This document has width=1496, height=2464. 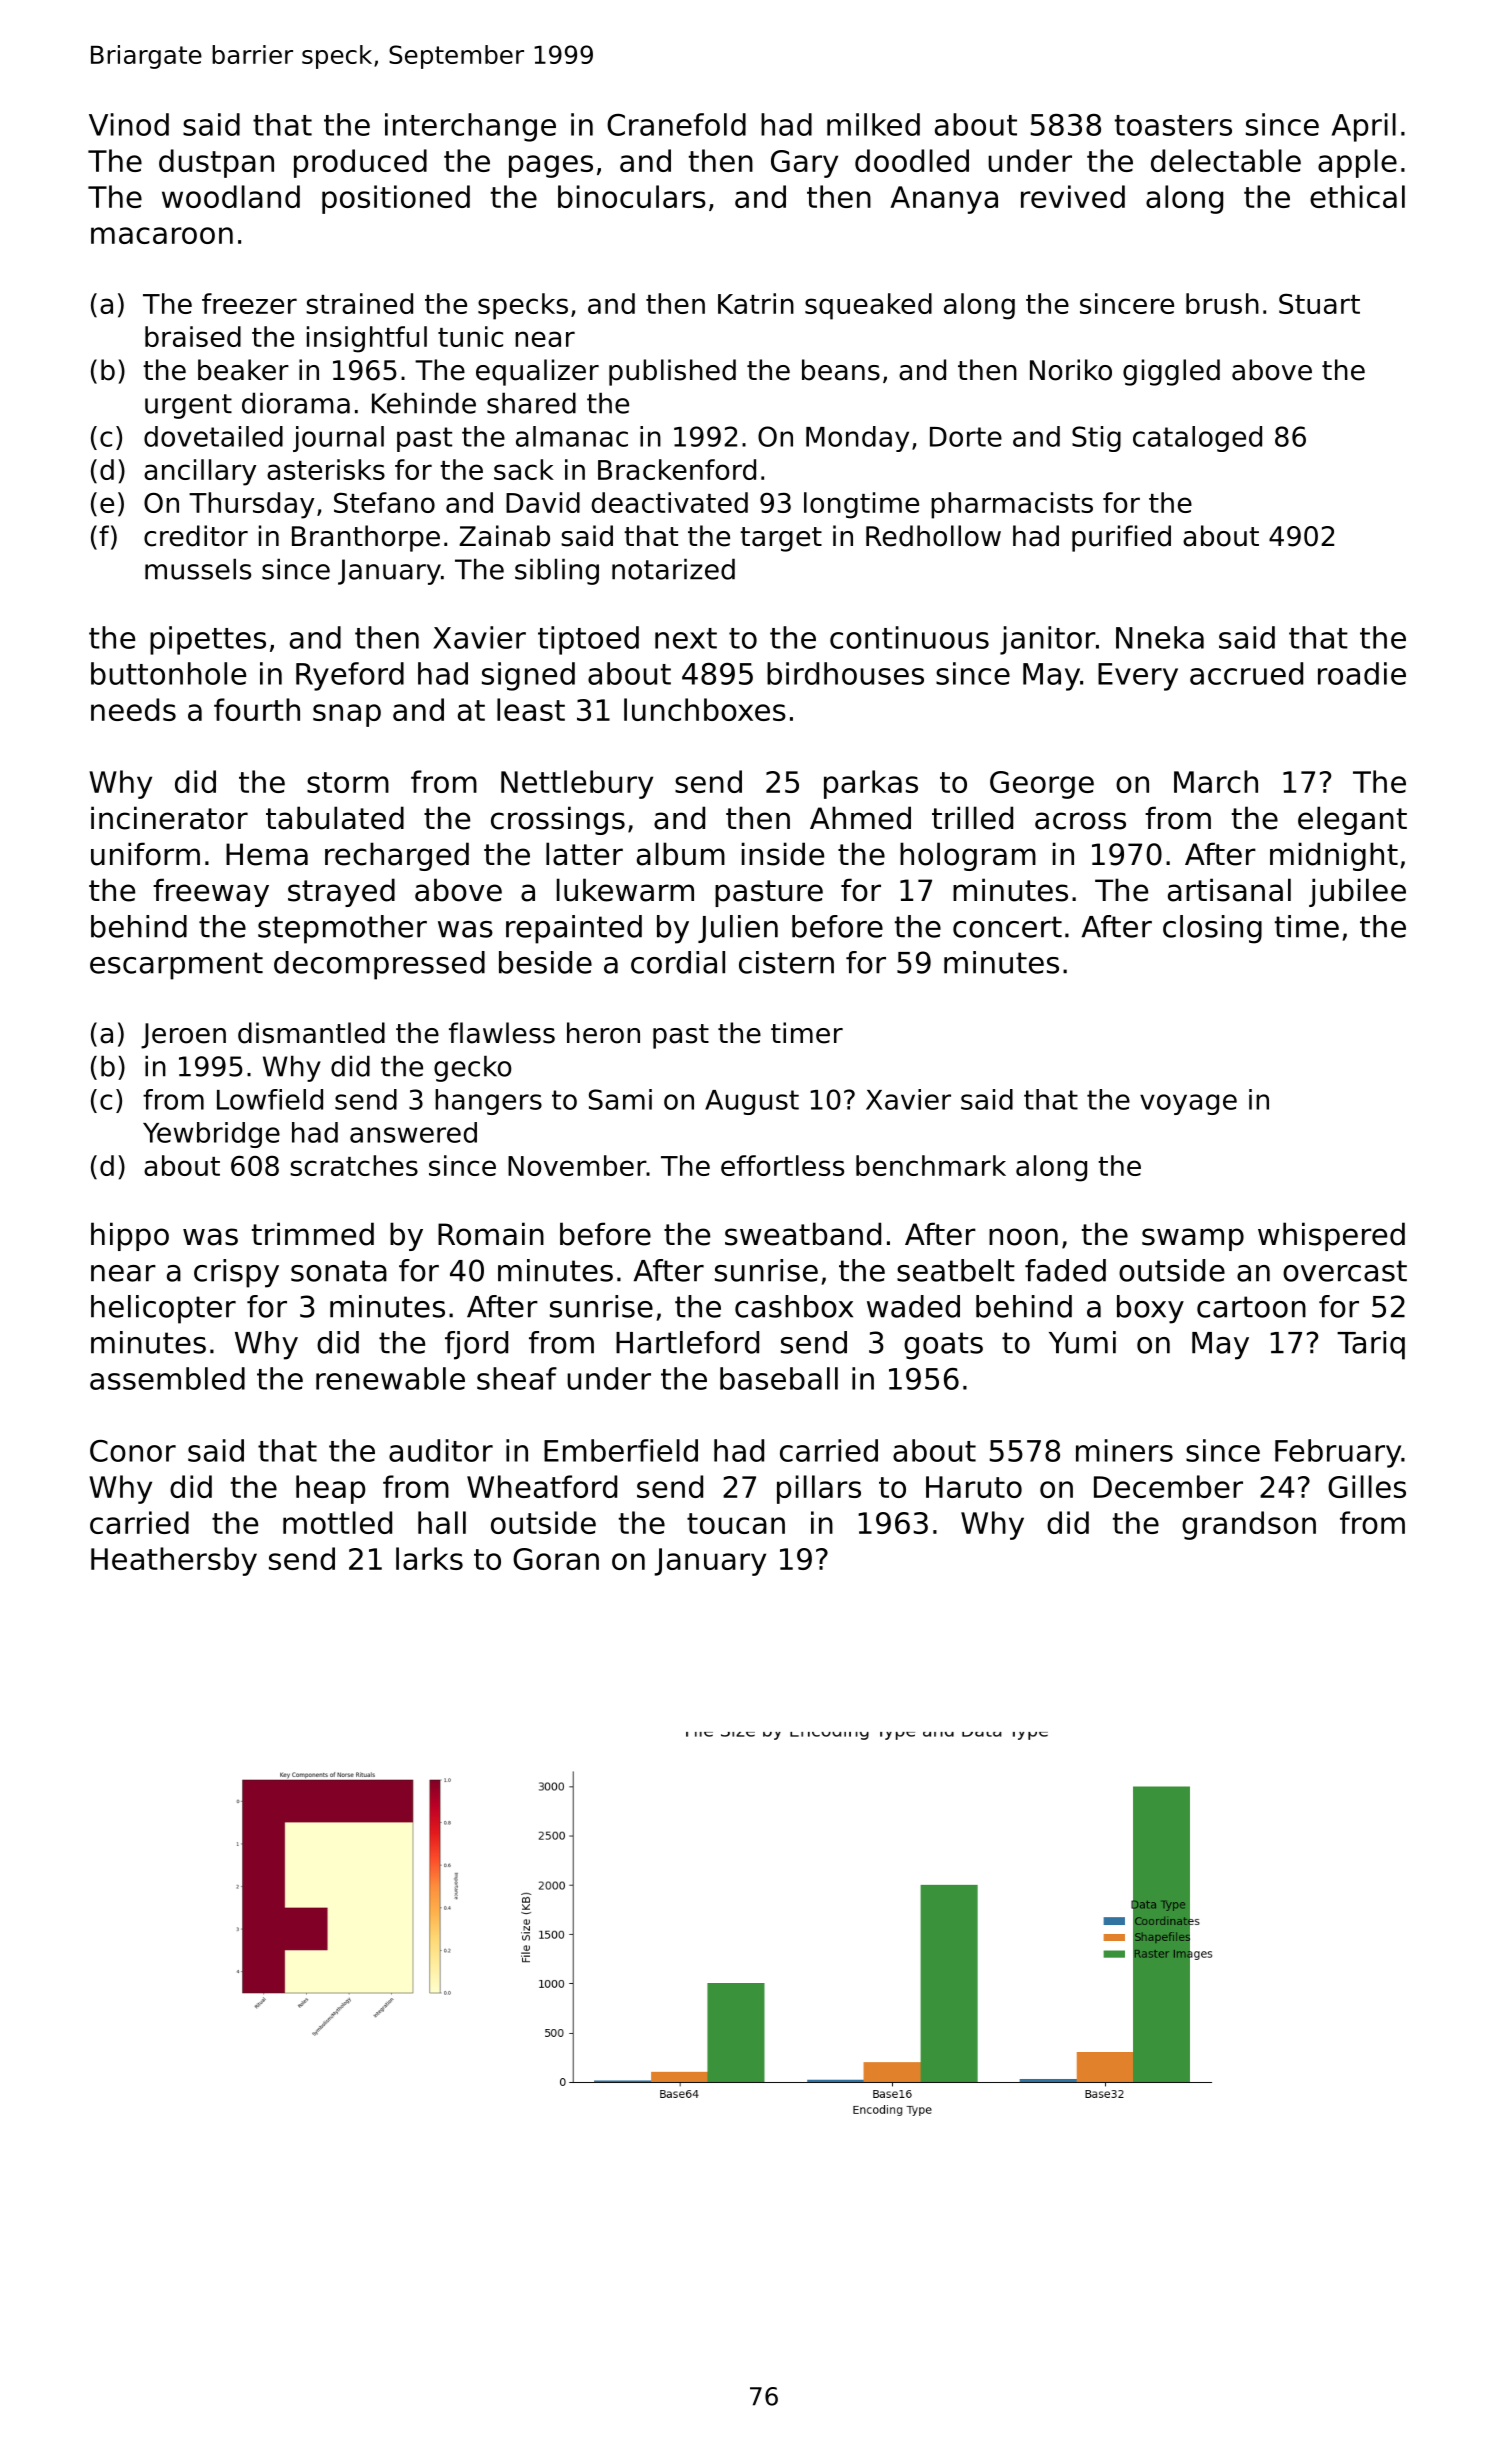 What do you see at coordinates (786, 962) in the document?
I see `cistern` at bounding box center [786, 962].
